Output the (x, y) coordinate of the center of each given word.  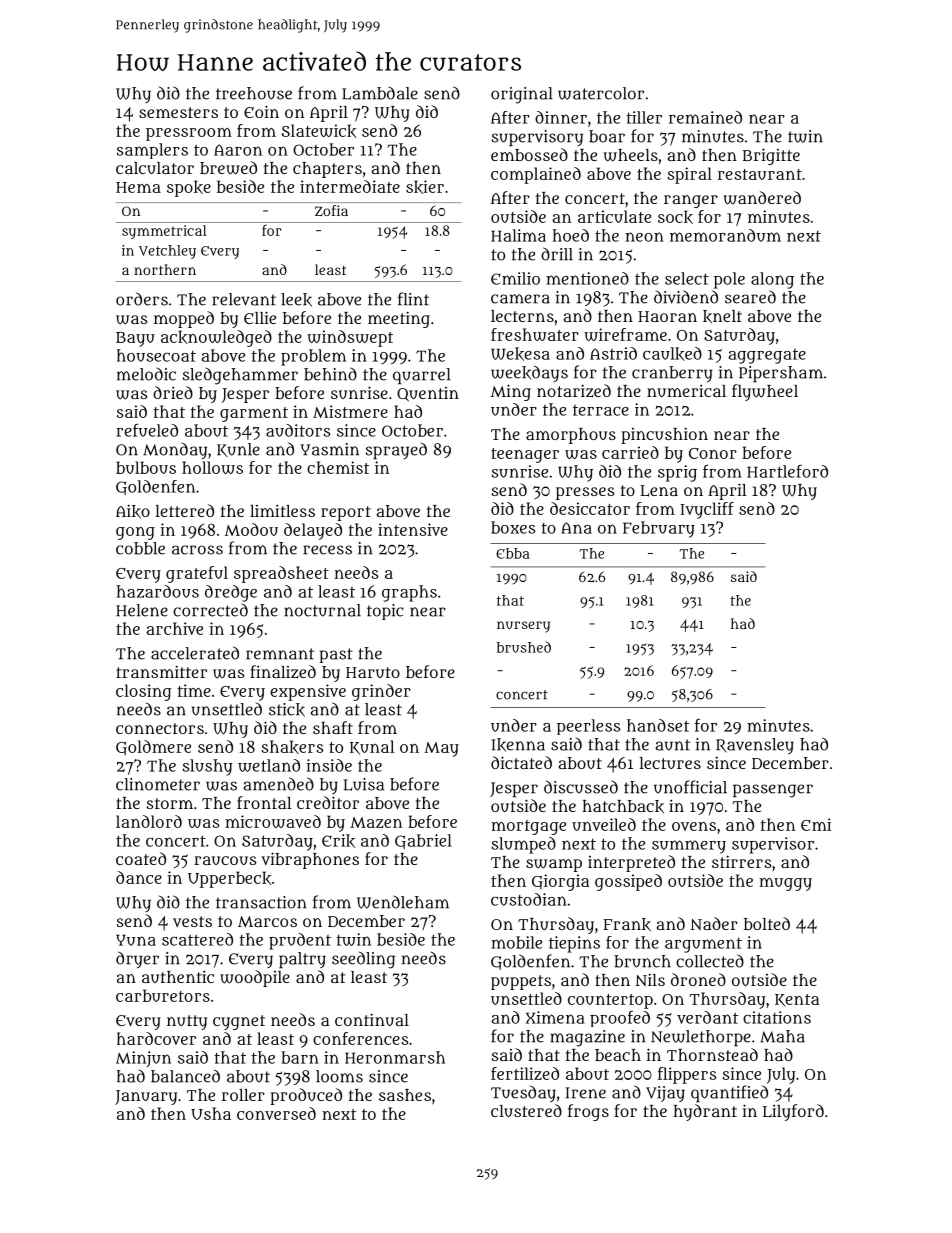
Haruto (373, 672)
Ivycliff (707, 510)
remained (705, 117)
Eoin (261, 111)
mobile (516, 942)
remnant (280, 654)
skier (425, 187)
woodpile (255, 978)
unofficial (690, 787)
